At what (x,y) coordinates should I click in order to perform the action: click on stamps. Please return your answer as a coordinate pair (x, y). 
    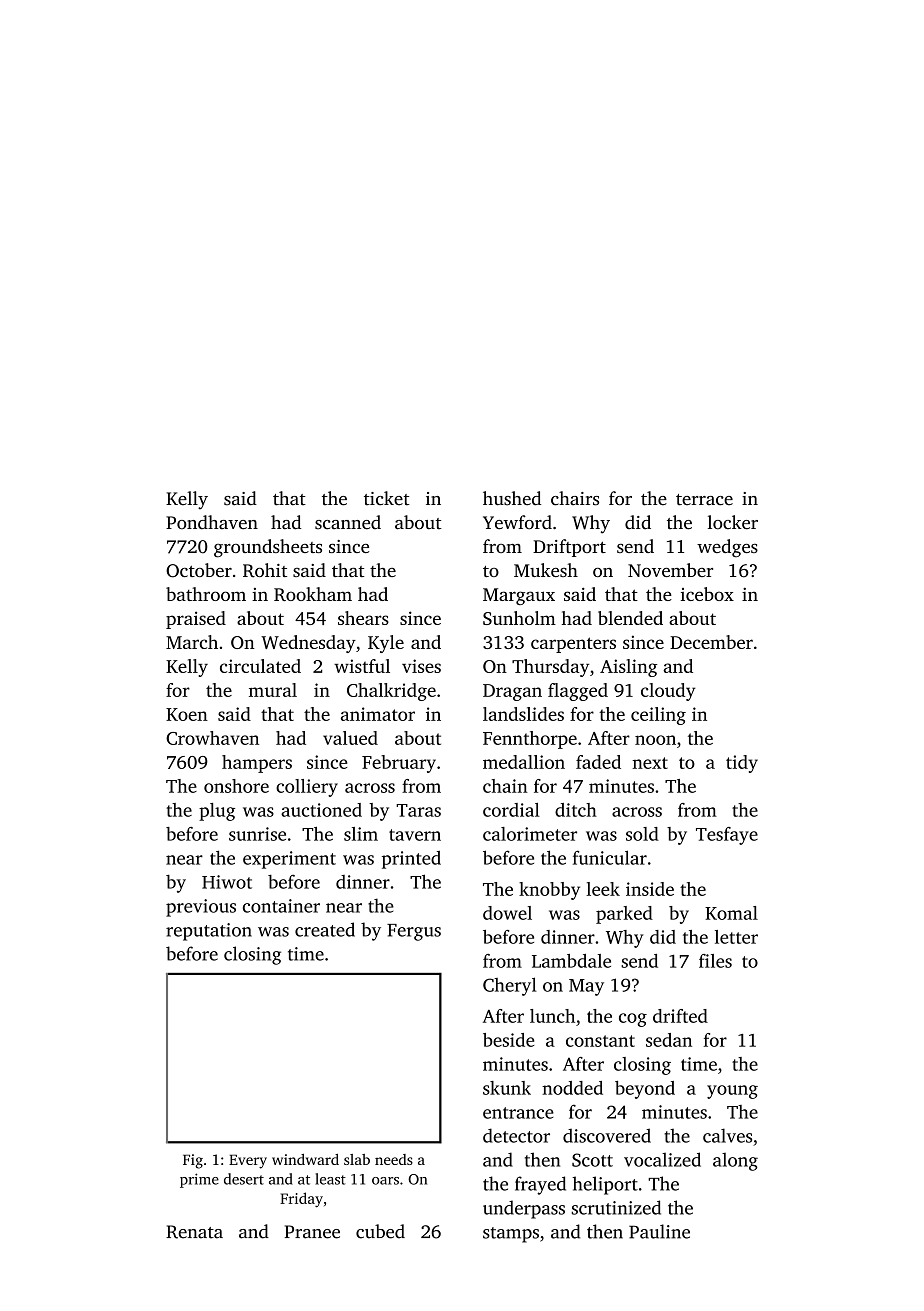
    Looking at the image, I should click on (511, 1235).
